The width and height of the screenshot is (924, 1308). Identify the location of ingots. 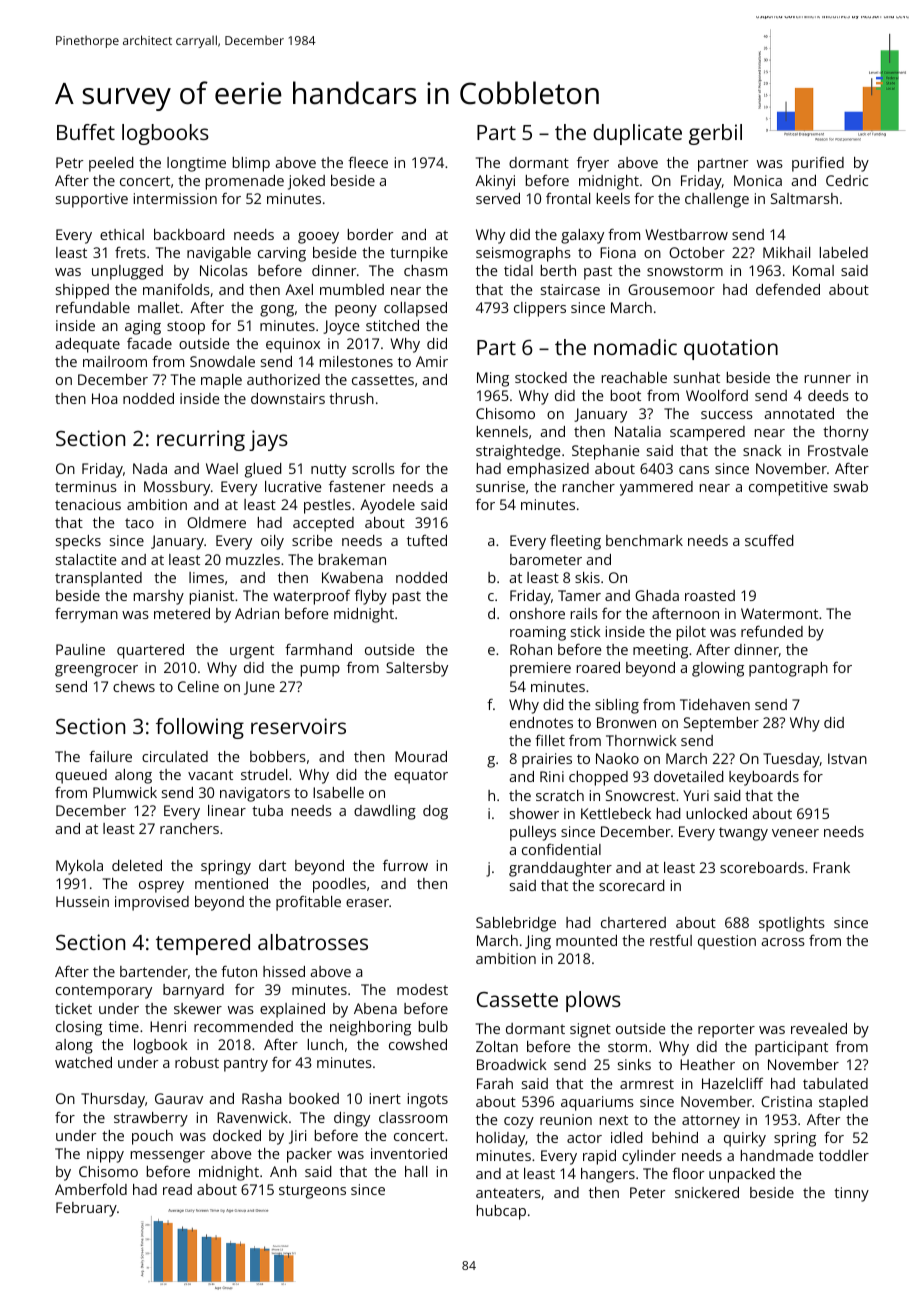
(428, 1100).
